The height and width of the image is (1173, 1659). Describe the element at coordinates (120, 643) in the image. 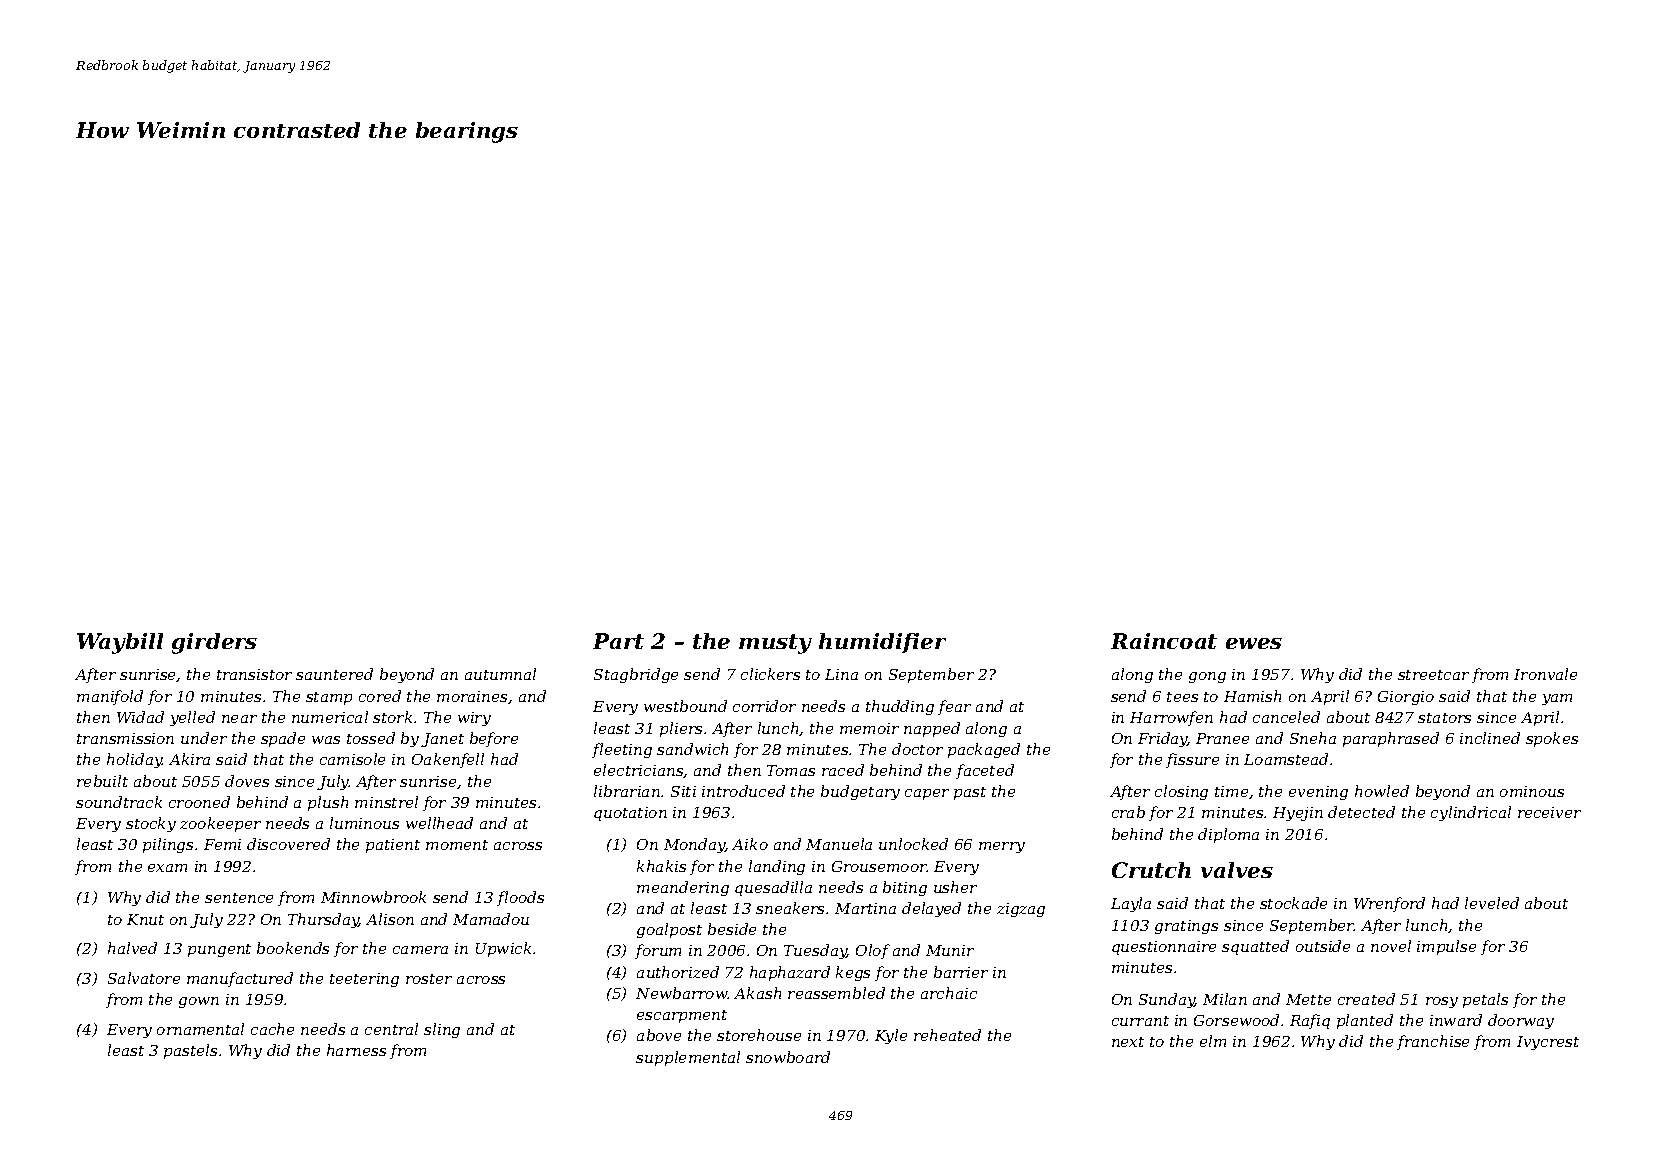

I see `Waybill` at that location.
